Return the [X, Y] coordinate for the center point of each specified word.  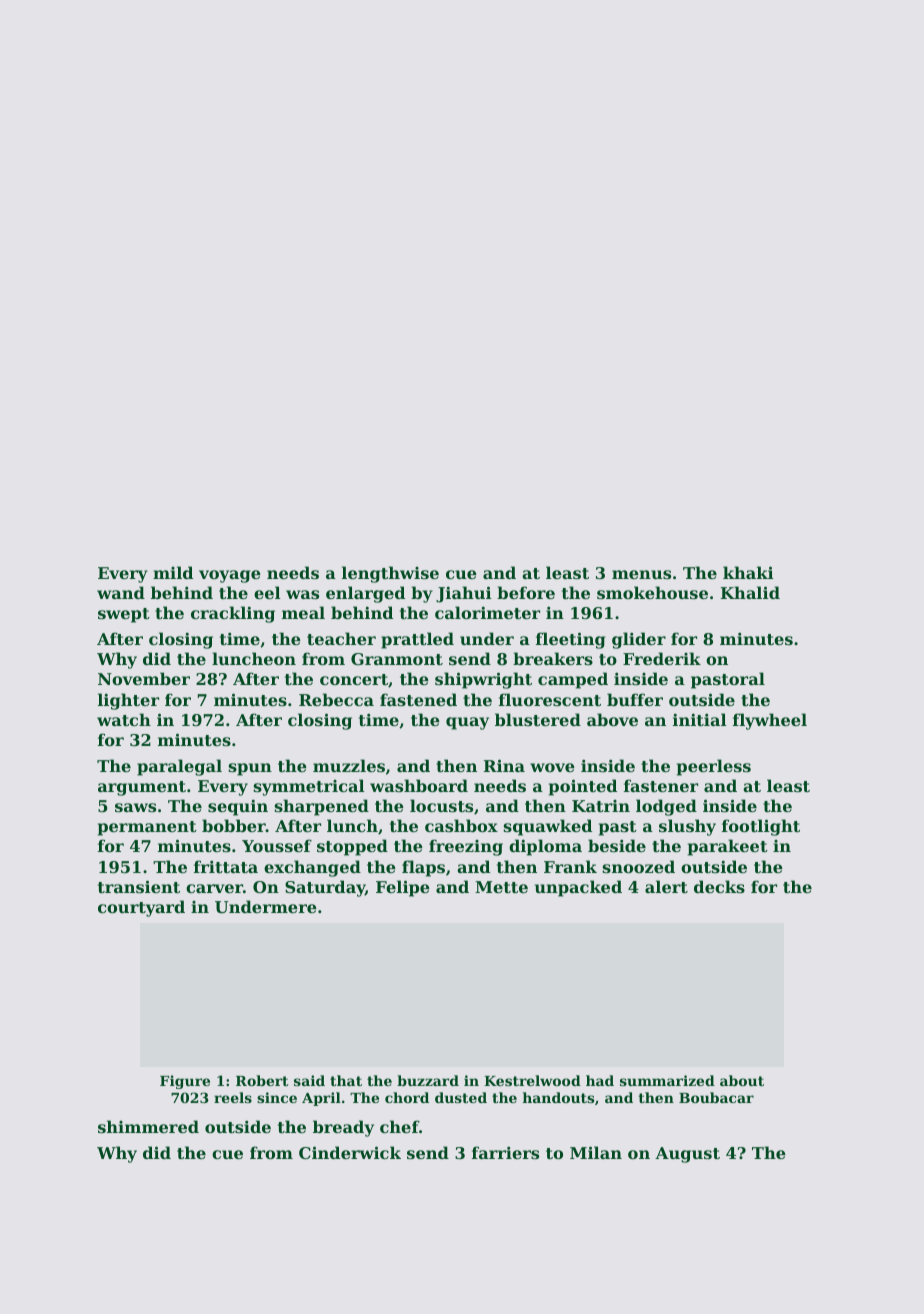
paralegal [179, 767]
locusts [441, 805]
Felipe [403, 888]
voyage [230, 576]
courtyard [141, 908]
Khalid [750, 592]
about [742, 1080]
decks [719, 886]
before [526, 592]
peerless [714, 767]
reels [233, 1097]
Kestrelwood [532, 1080]
